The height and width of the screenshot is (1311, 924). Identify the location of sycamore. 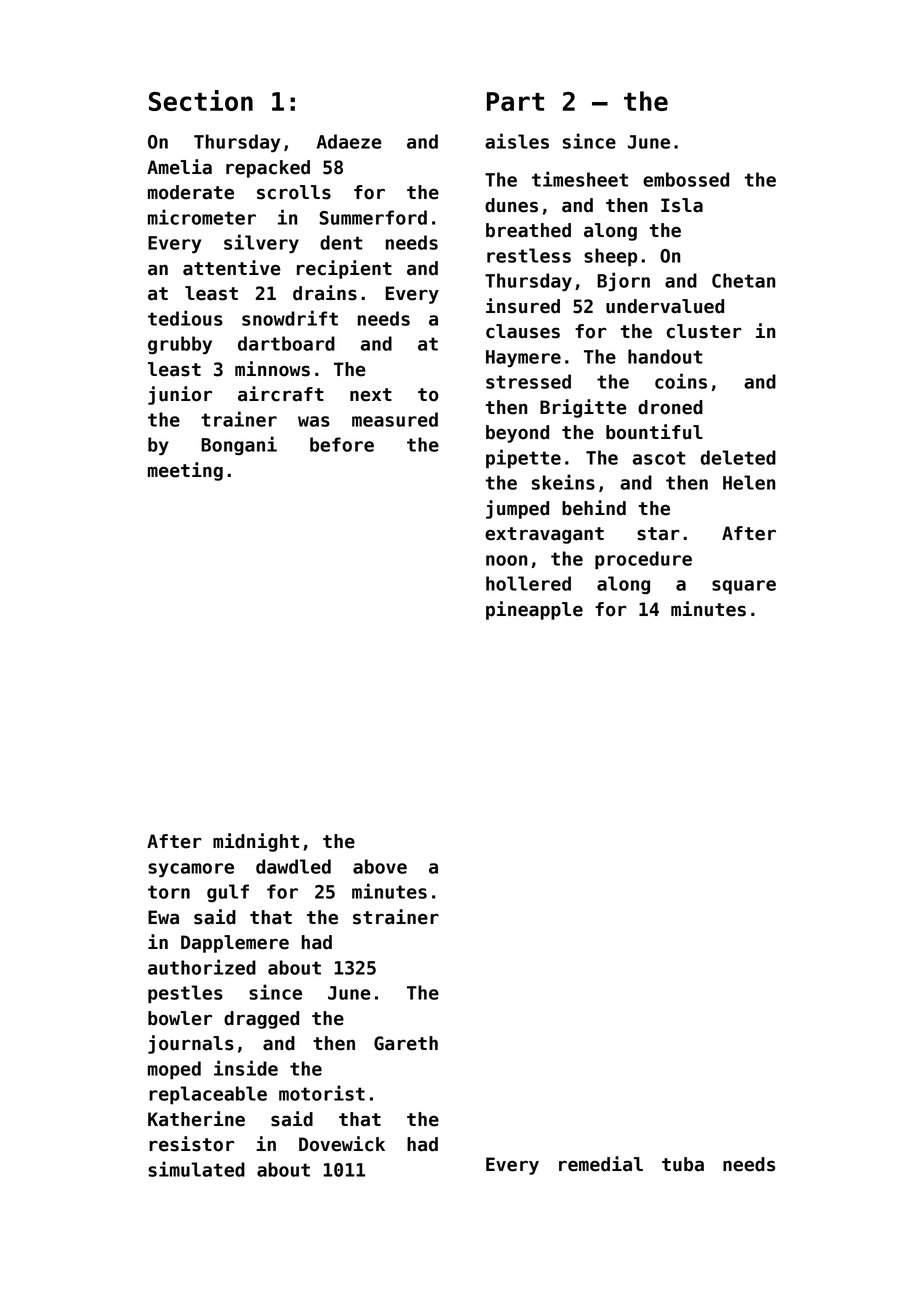
(191, 870).
